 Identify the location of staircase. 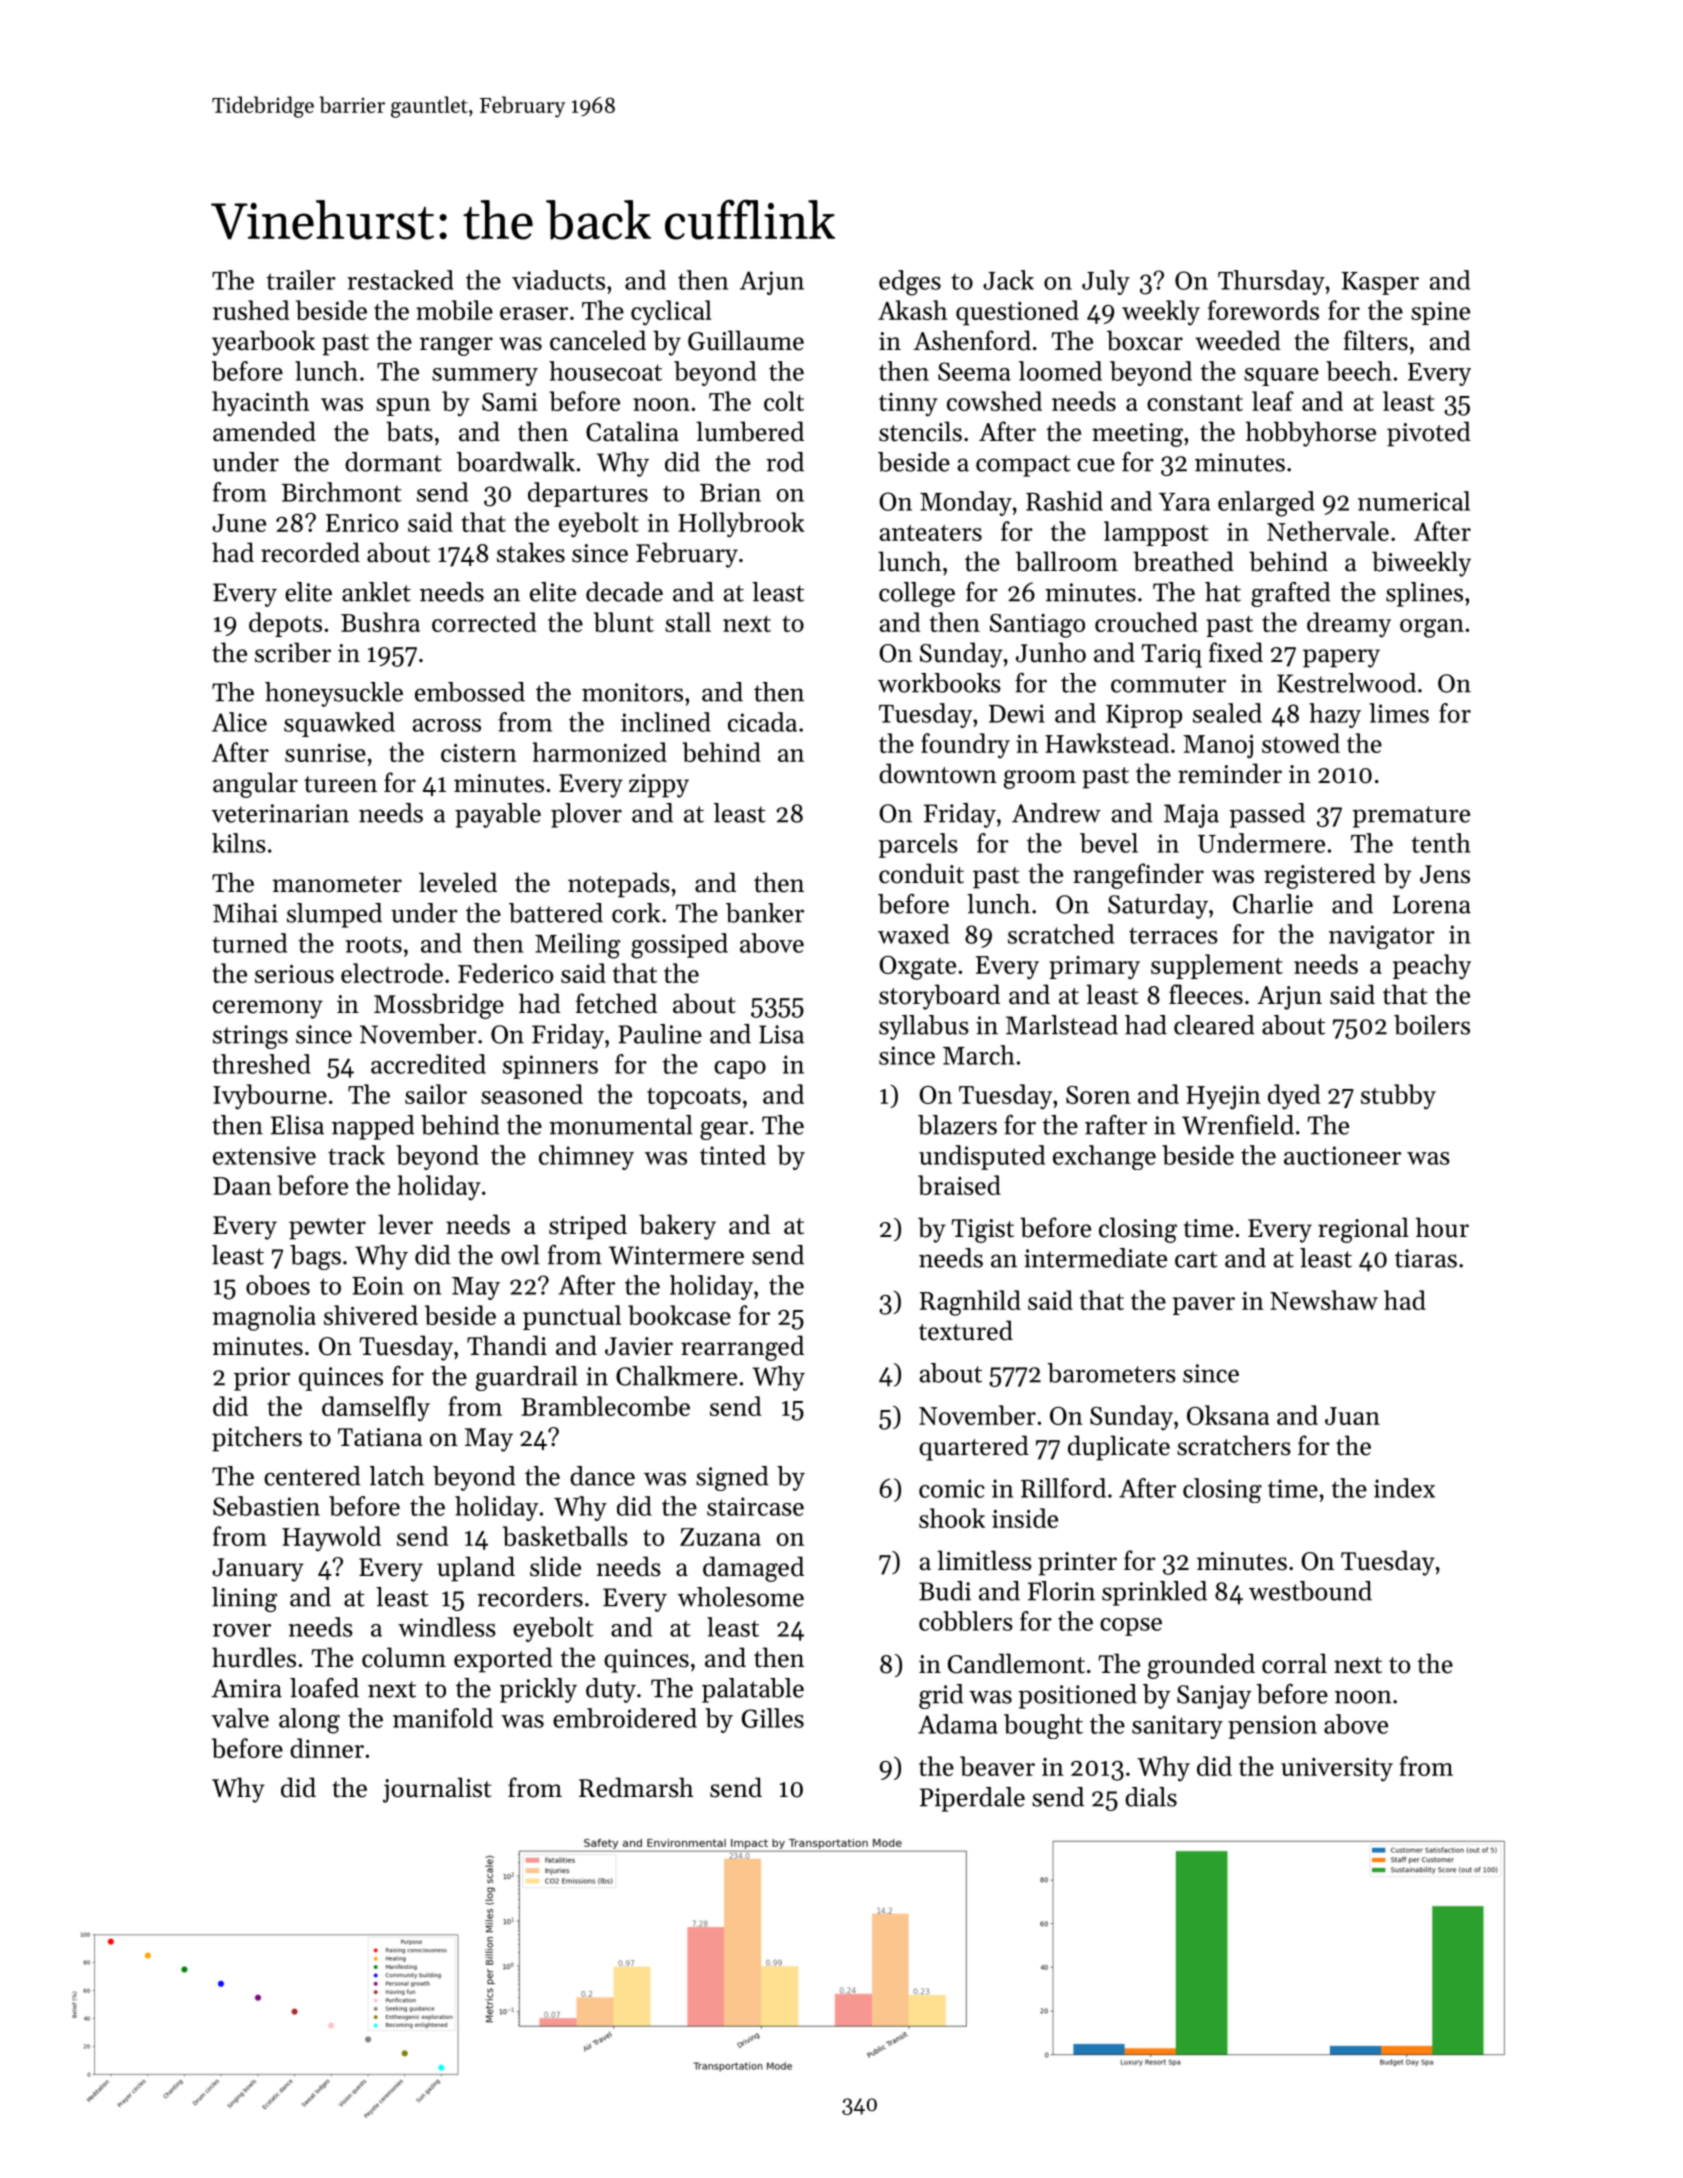
(755, 1506).
